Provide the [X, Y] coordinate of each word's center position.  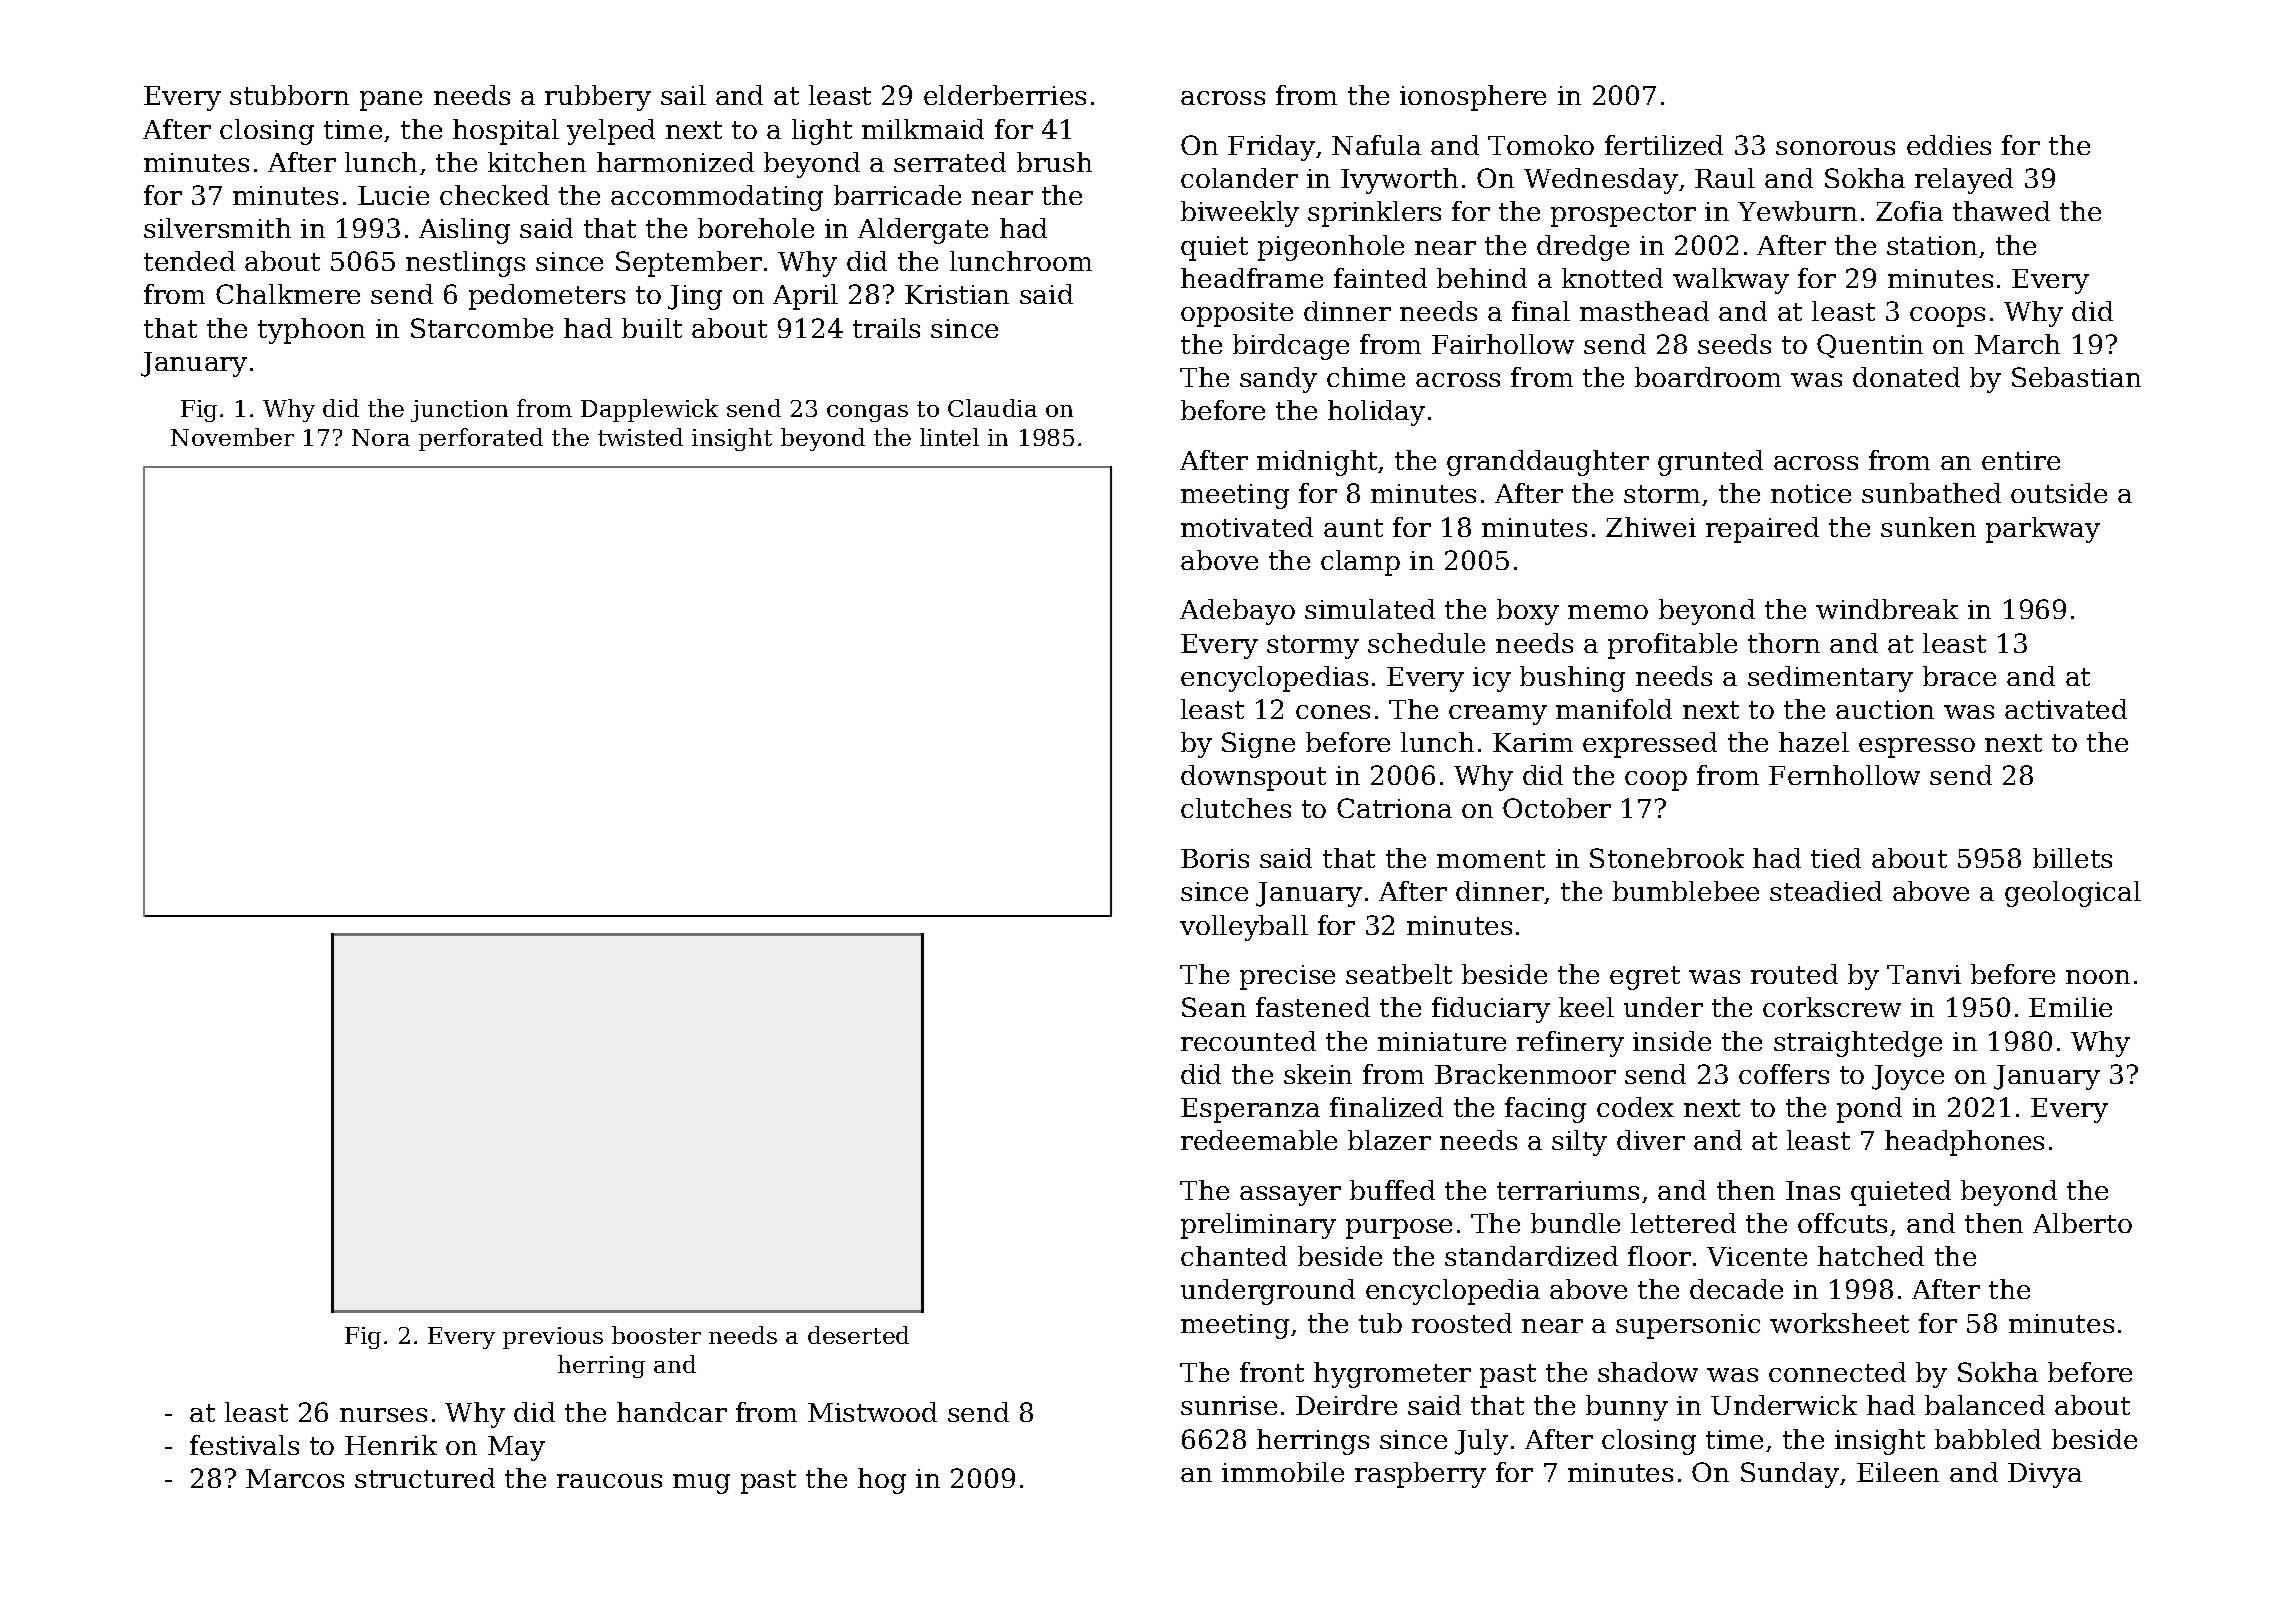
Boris [1215, 858]
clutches [1236, 808]
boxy [1528, 612]
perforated [481, 439]
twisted [640, 437]
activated [2066, 709]
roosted [1462, 1323]
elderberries [1005, 95]
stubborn [289, 95]
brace [1959, 676]
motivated [1247, 527]
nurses [383, 1415]
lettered [1683, 1223]
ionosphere [1473, 98]
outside [2059, 493]
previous [553, 1338]
